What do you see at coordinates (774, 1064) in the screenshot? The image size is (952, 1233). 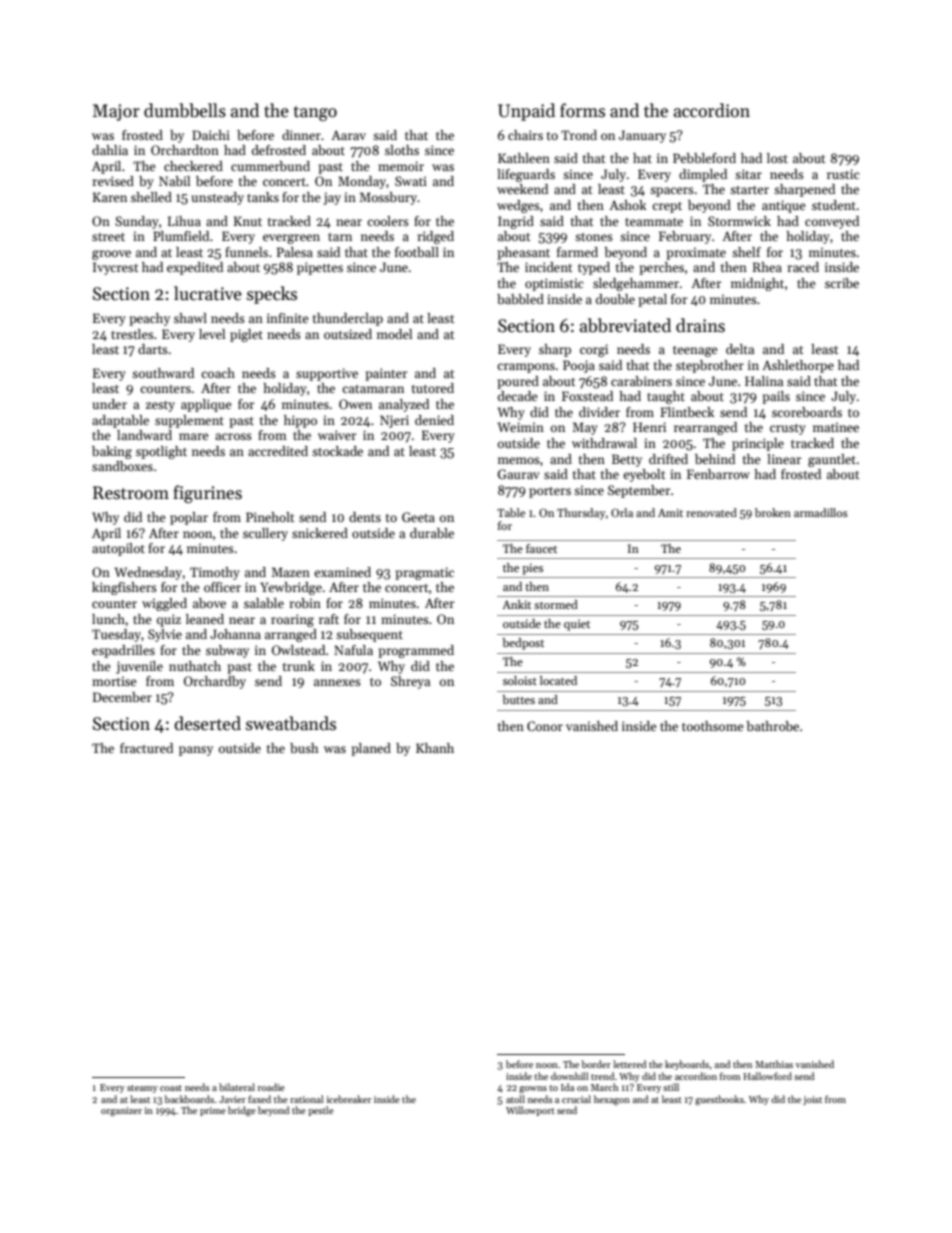 I see `Matthias` at bounding box center [774, 1064].
